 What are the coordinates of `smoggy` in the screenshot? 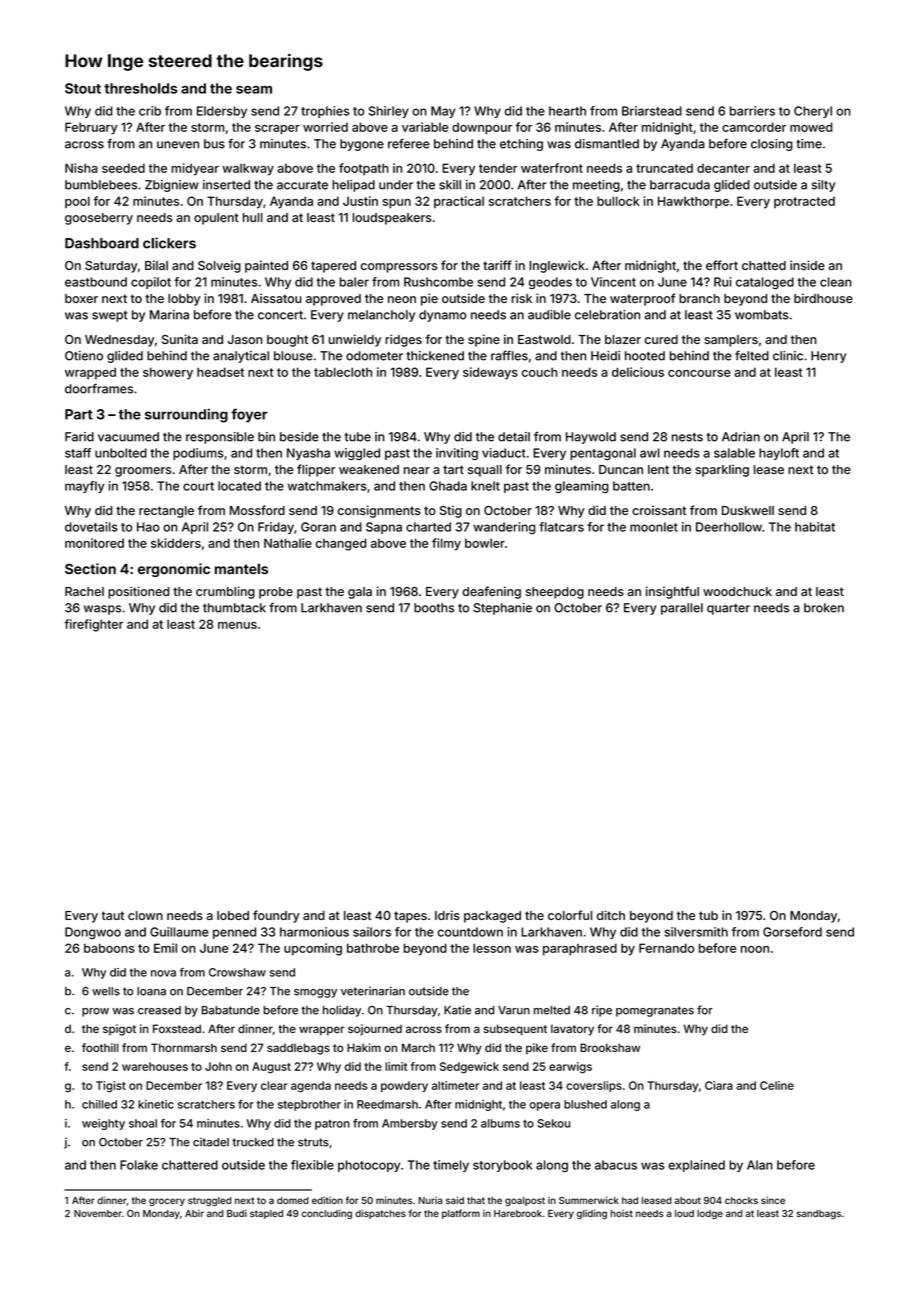 It's located at (315, 993).
